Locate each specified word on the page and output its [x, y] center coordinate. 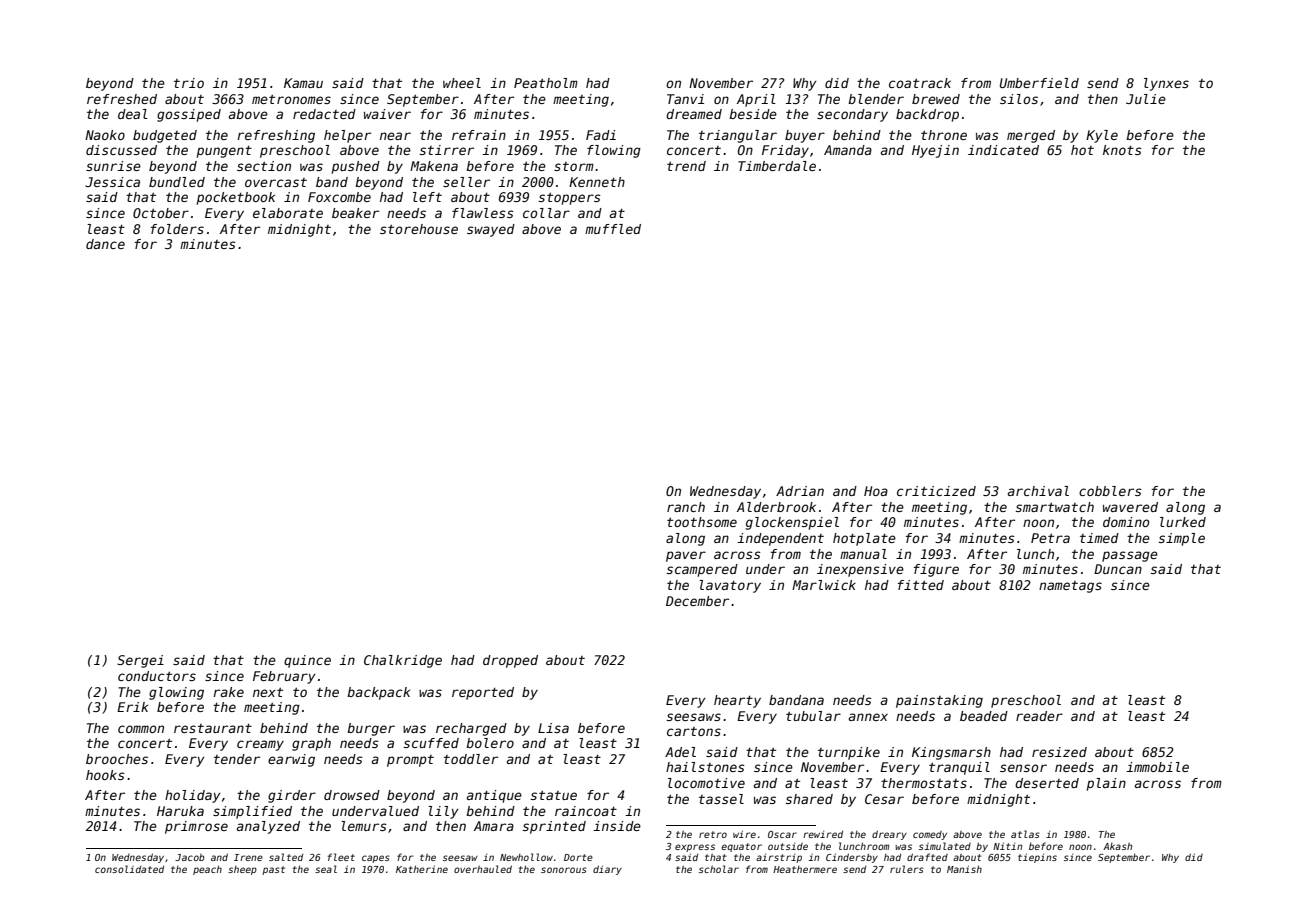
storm [574, 166]
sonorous [564, 870]
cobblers [1110, 491]
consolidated [129, 869]
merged [1031, 136]
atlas [1025, 834]
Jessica [112, 182]
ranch [686, 507]
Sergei [140, 661]
